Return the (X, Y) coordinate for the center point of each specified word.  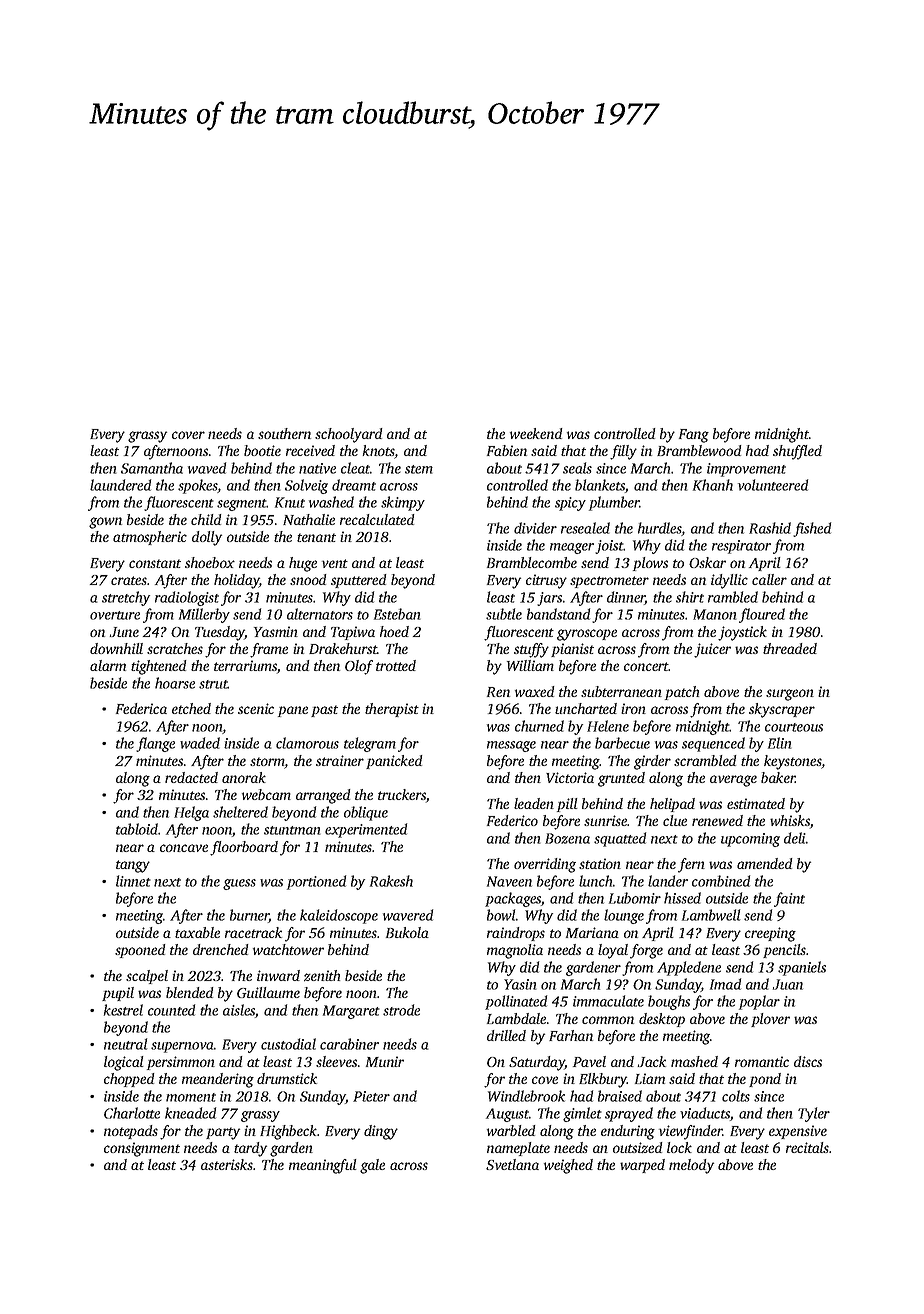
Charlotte (132, 1113)
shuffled (797, 452)
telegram (370, 744)
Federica (141, 708)
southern (284, 433)
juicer (712, 650)
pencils (784, 951)
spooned (140, 951)
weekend (536, 433)
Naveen (509, 881)
